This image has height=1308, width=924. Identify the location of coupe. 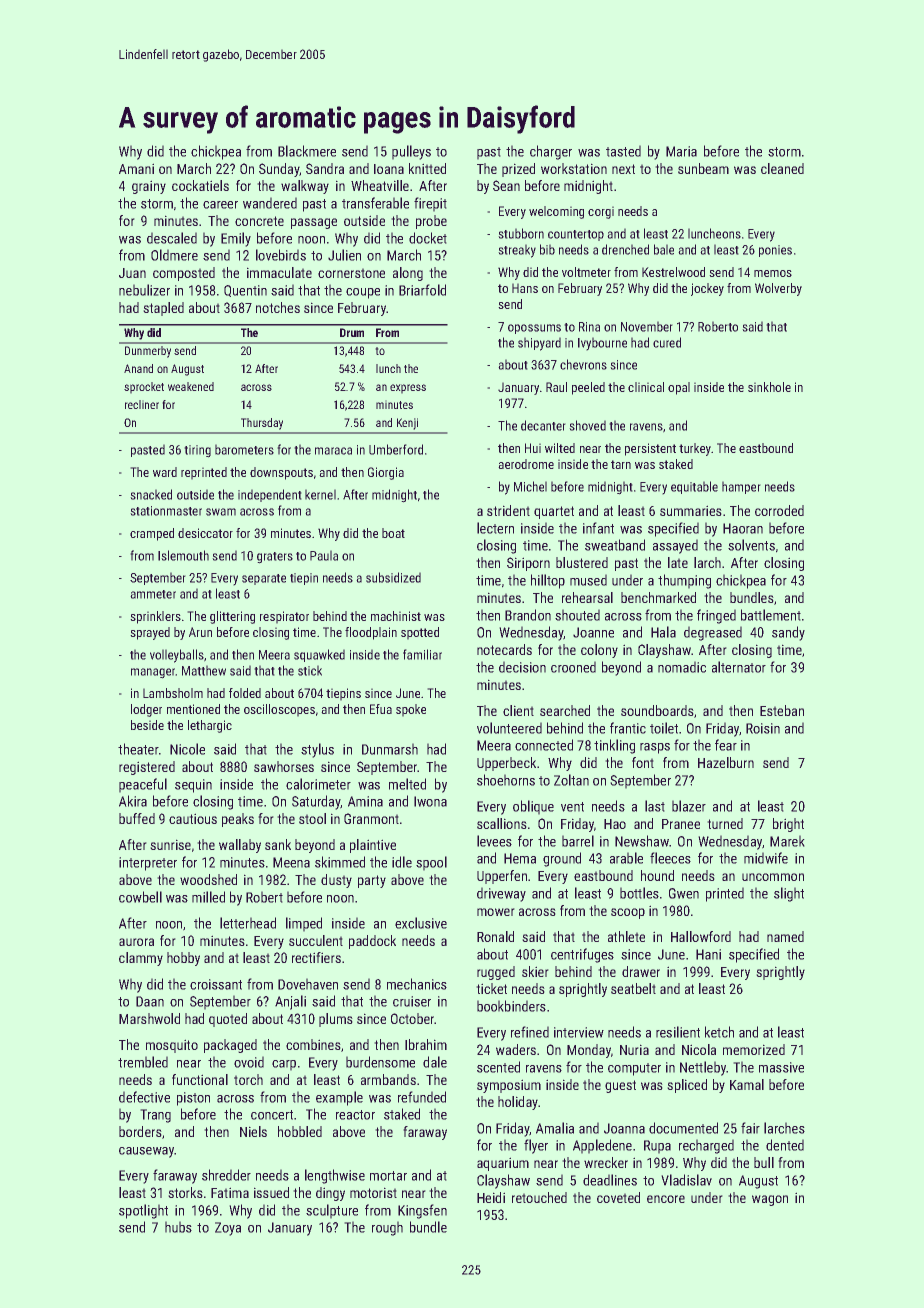
(363, 293).
